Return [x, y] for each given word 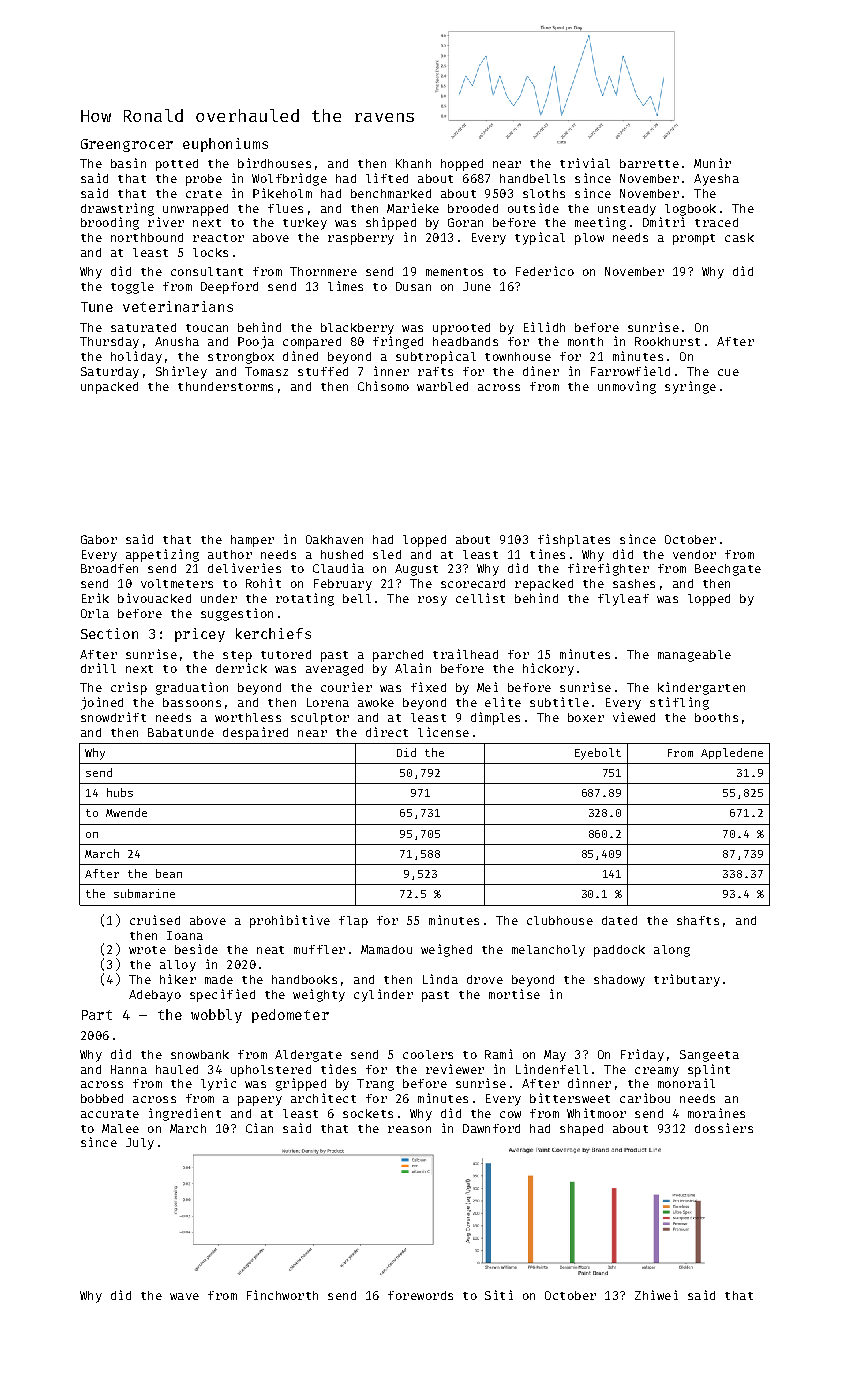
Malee [120, 1128]
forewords [420, 1295]
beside [196, 949]
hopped [462, 165]
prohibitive [290, 921]
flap [353, 922]
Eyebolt [598, 754]
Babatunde [181, 732]
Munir [712, 163]
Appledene [732, 753]
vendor [694, 554]
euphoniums [225, 145]
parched [398, 656]
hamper [252, 541]
